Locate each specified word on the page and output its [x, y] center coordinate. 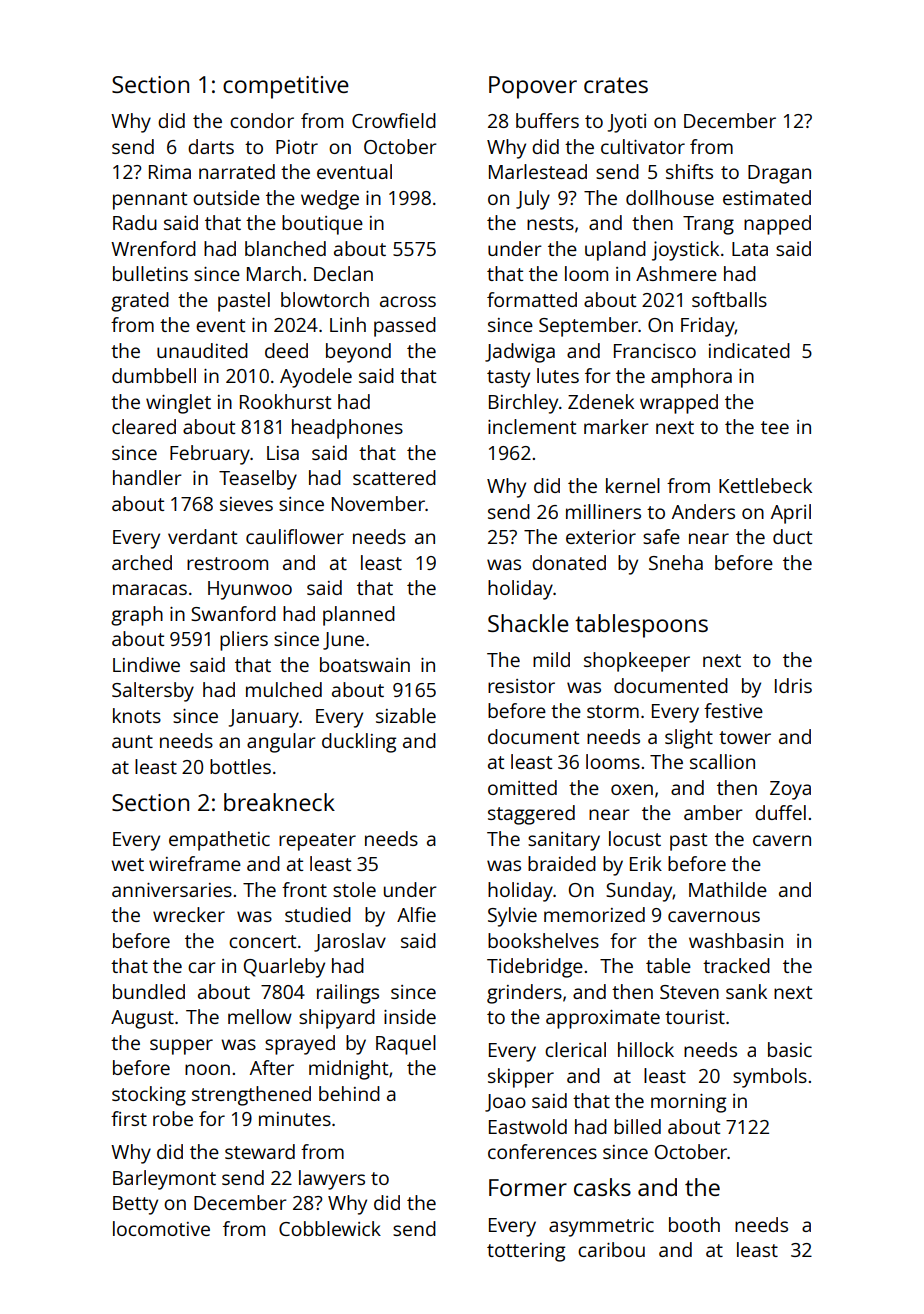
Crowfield [394, 120]
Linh [348, 324]
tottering [526, 1252]
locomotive [161, 1228]
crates [616, 85]
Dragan [779, 174]
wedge [330, 200]
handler [147, 477]
